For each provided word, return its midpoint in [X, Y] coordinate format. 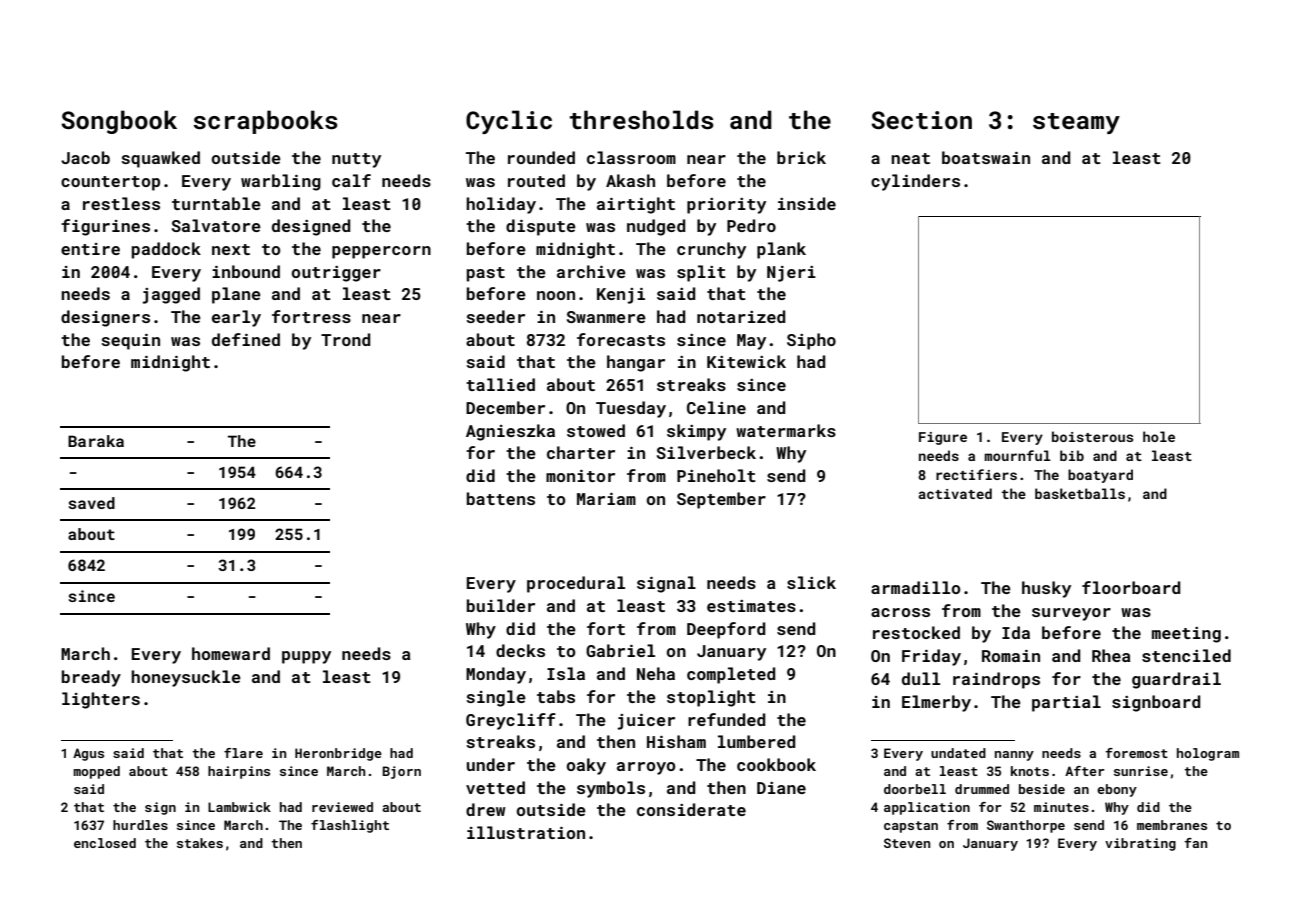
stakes [200, 843]
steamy [1076, 123]
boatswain [986, 157]
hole [1159, 436]
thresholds [641, 120]
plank [781, 250]
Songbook [119, 122]
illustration [526, 832]
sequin [130, 342]
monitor [580, 476]
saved [91, 503]
